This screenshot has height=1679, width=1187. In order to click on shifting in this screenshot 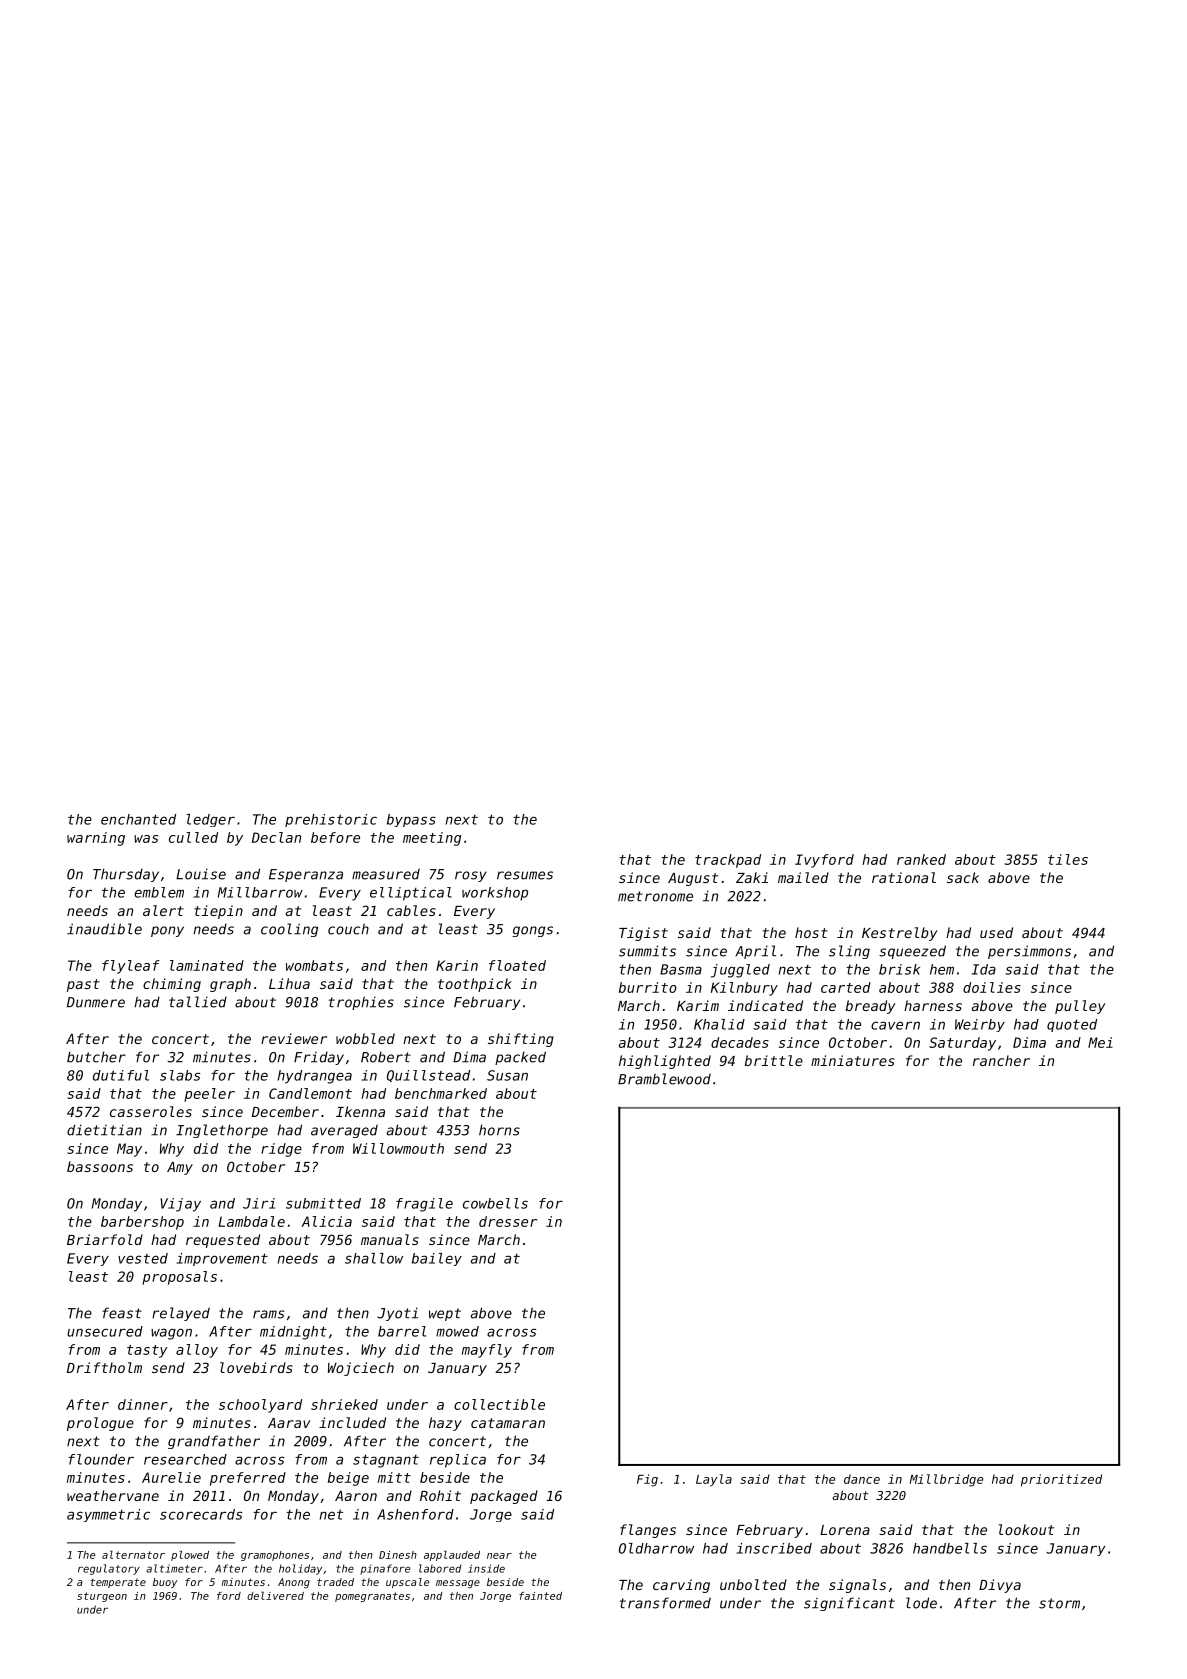, I will do `click(521, 1040)`.
